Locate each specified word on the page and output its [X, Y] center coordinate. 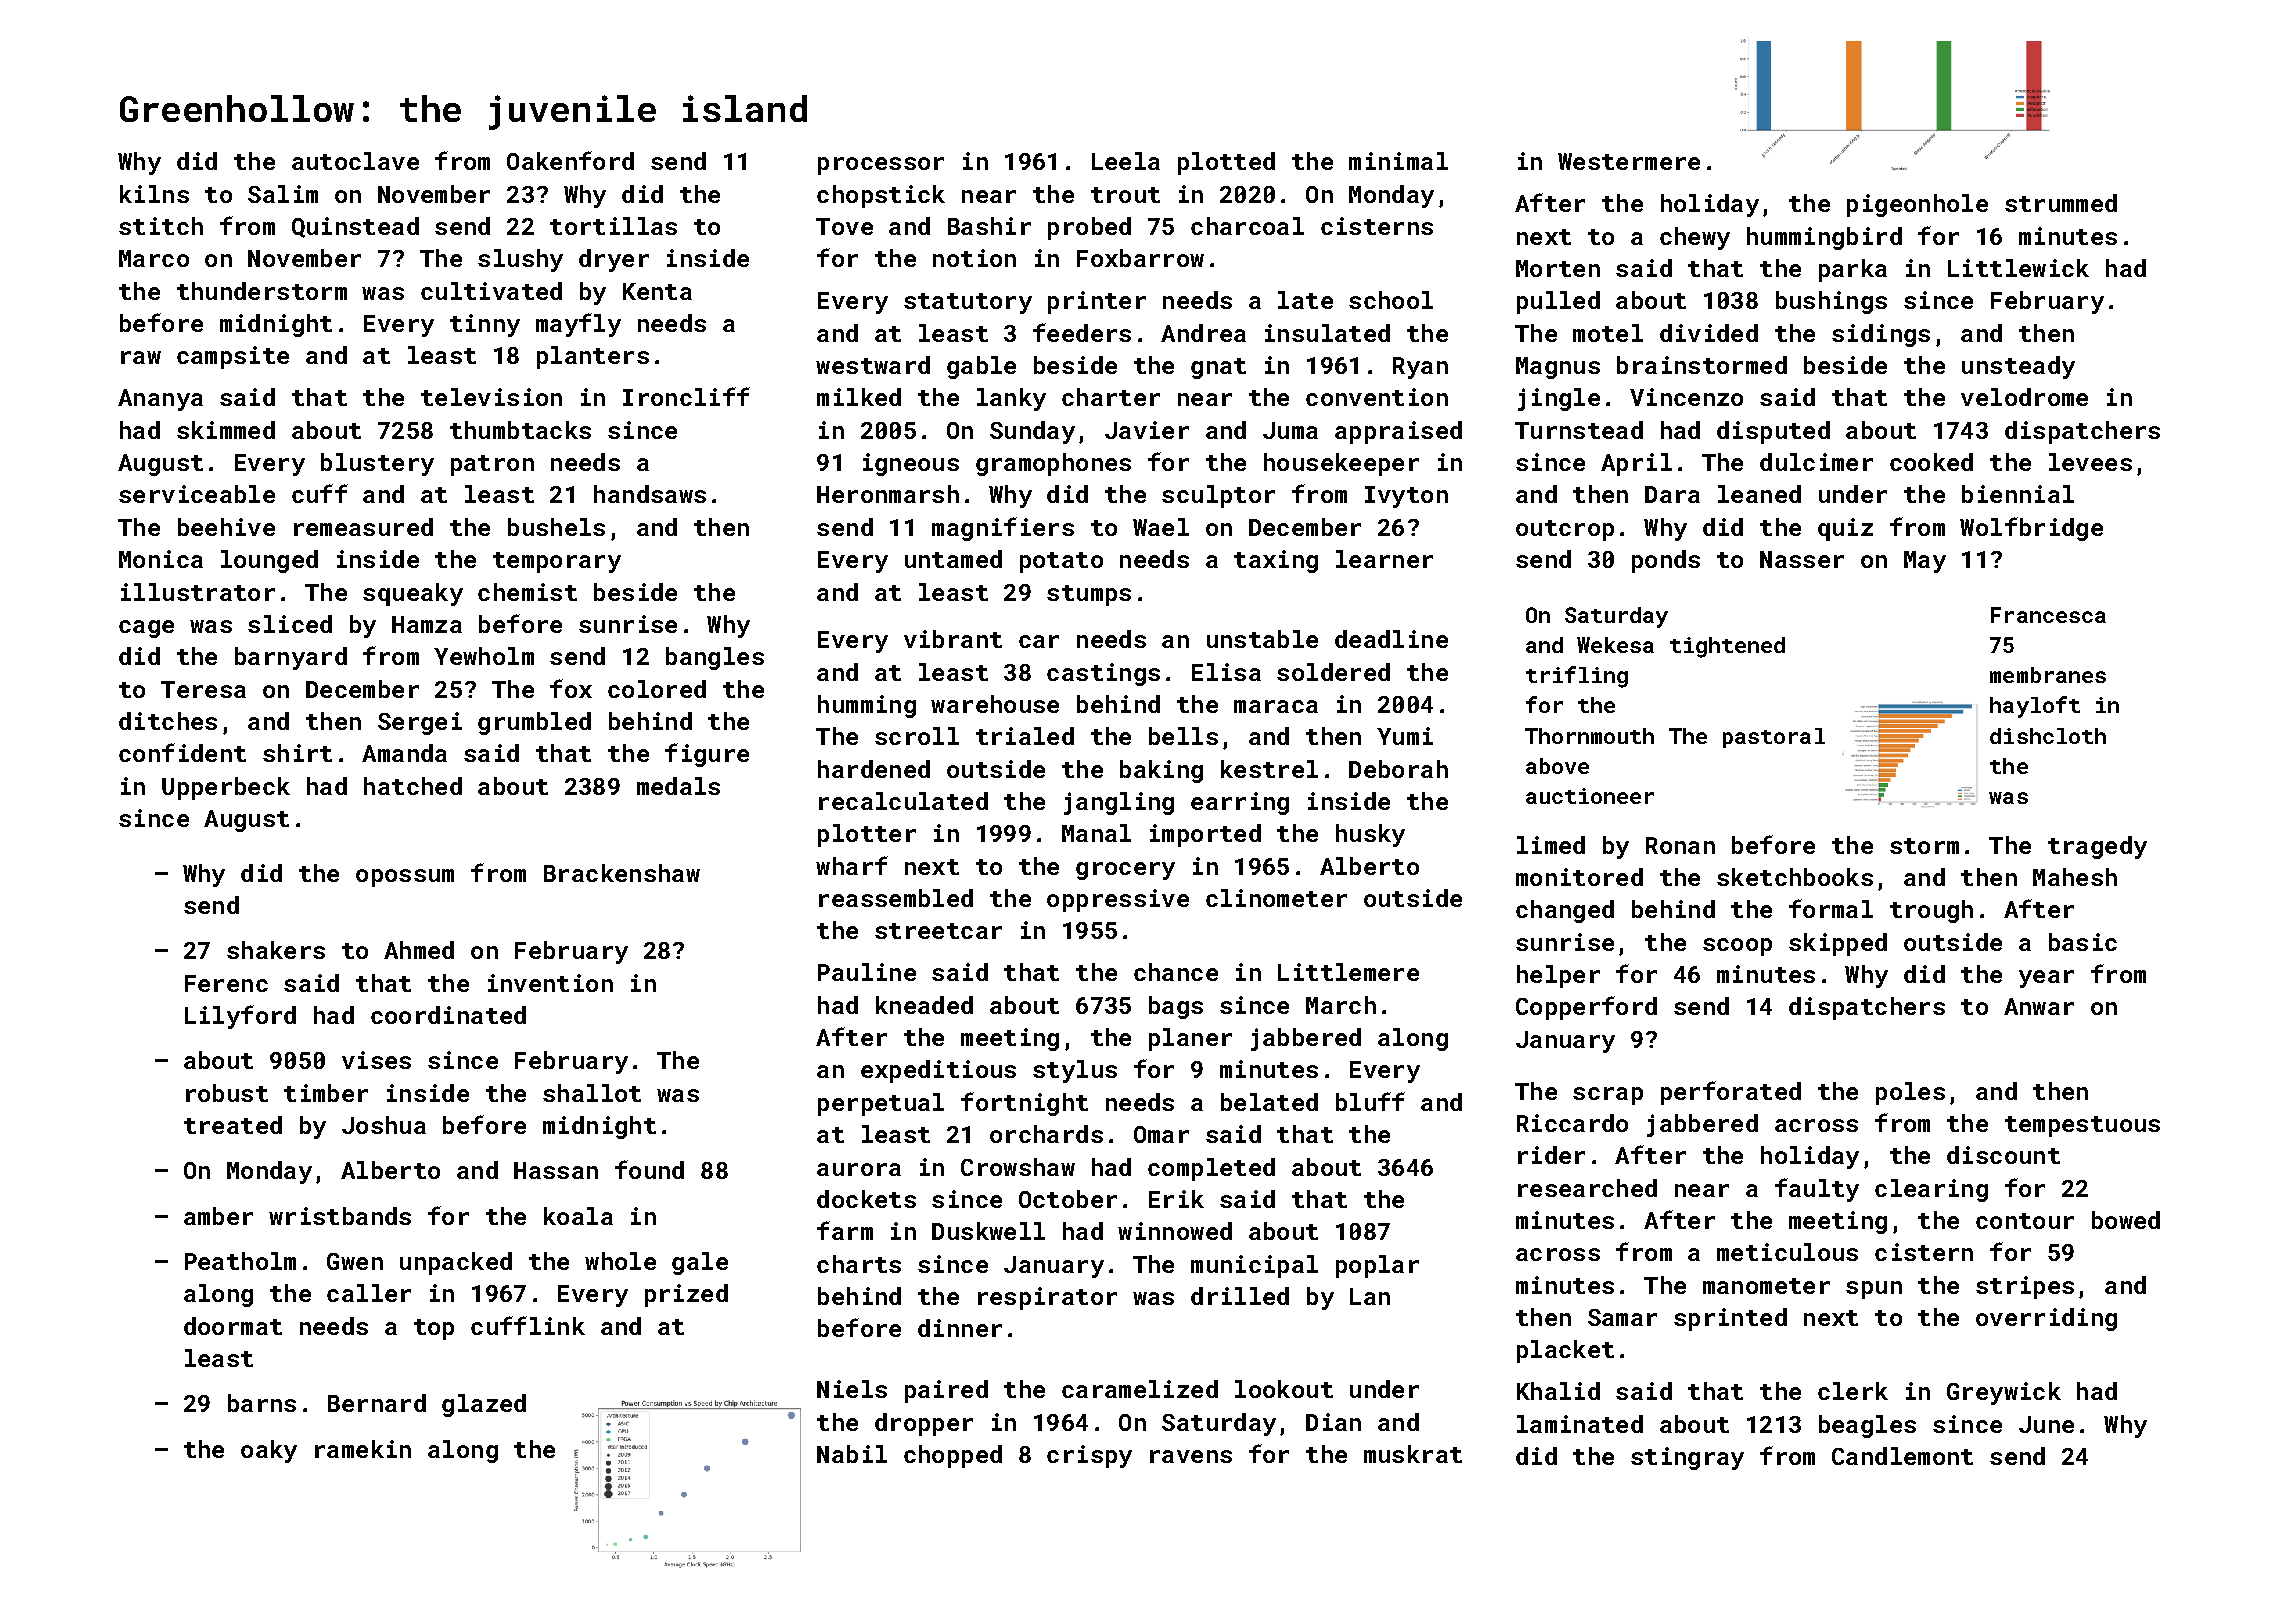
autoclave [355, 161]
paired [946, 1391]
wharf [852, 865]
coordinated [448, 1015]
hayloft [2035, 707]
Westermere [1629, 161]
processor [881, 166]
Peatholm [240, 1261]
